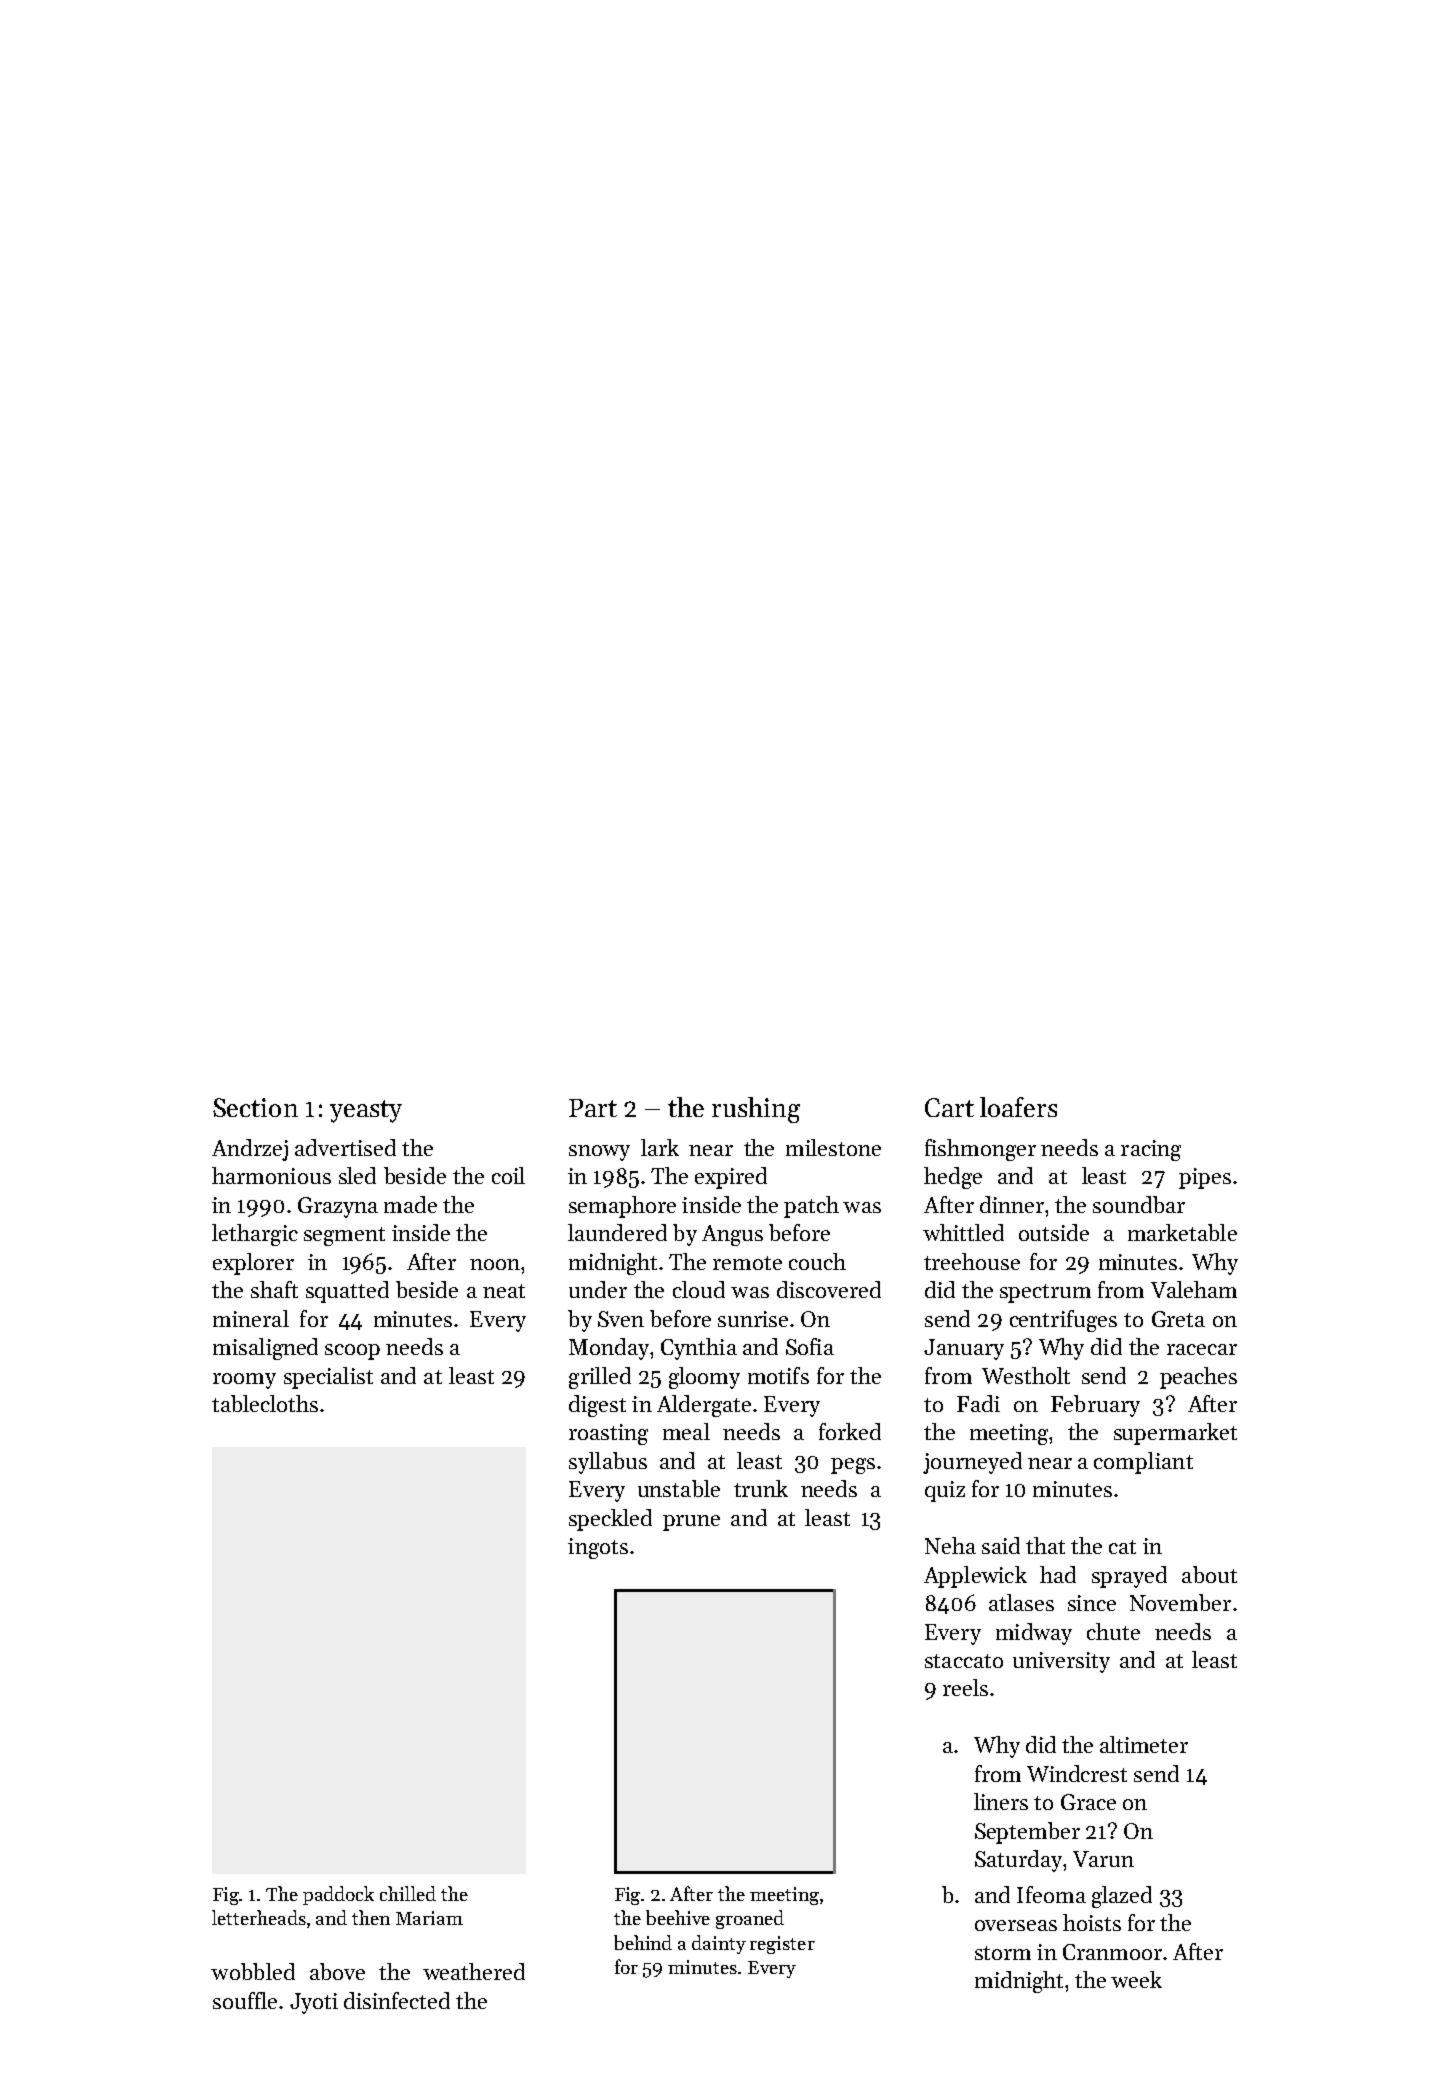 This screenshot has width=1450, height=2100. I want to click on ingots, so click(598, 1548).
